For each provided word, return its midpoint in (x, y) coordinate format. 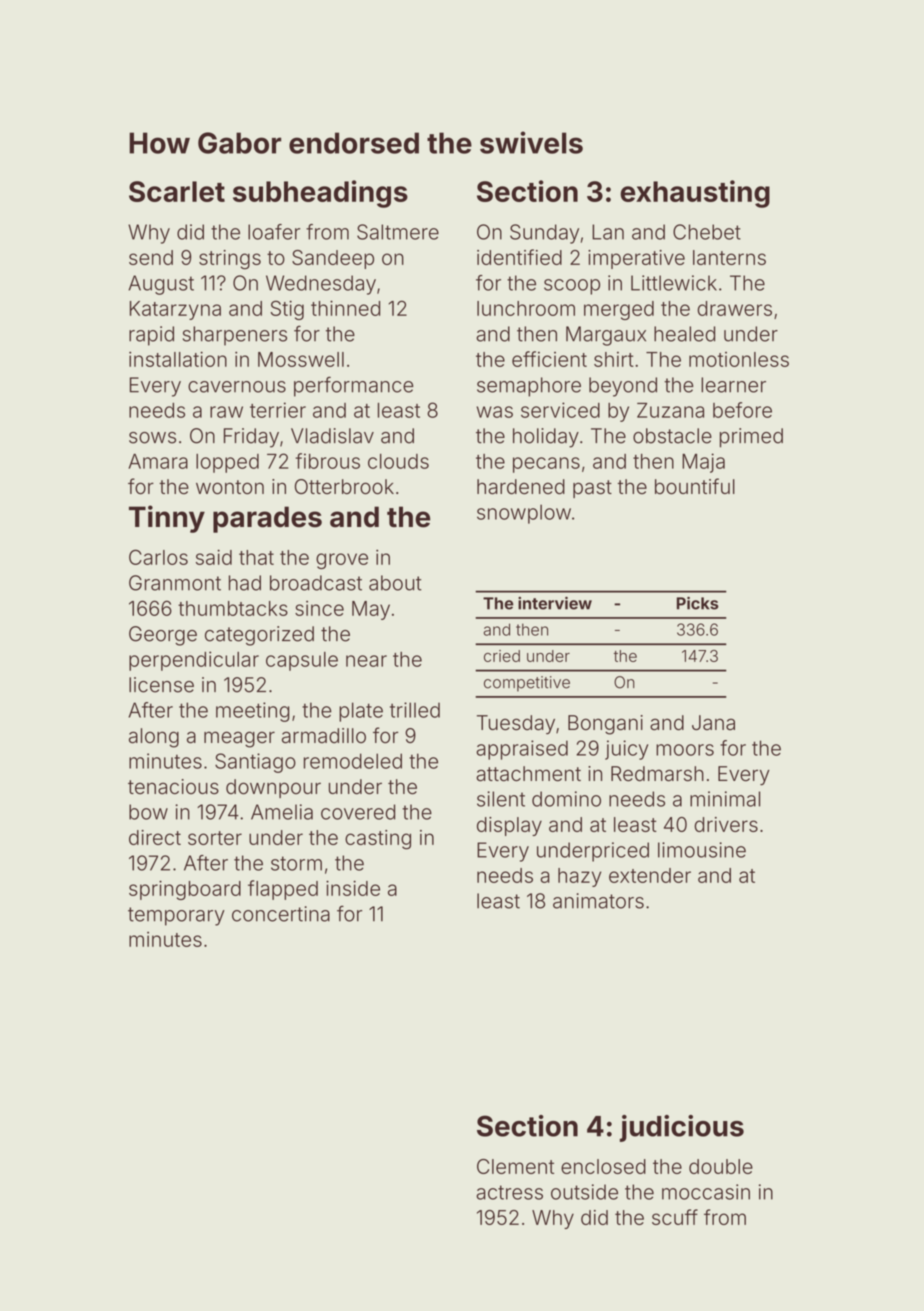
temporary (176, 916)
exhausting (695, 194)
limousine (702, 850)
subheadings (320, 194)
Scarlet (177, 191)
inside (353, 888)
